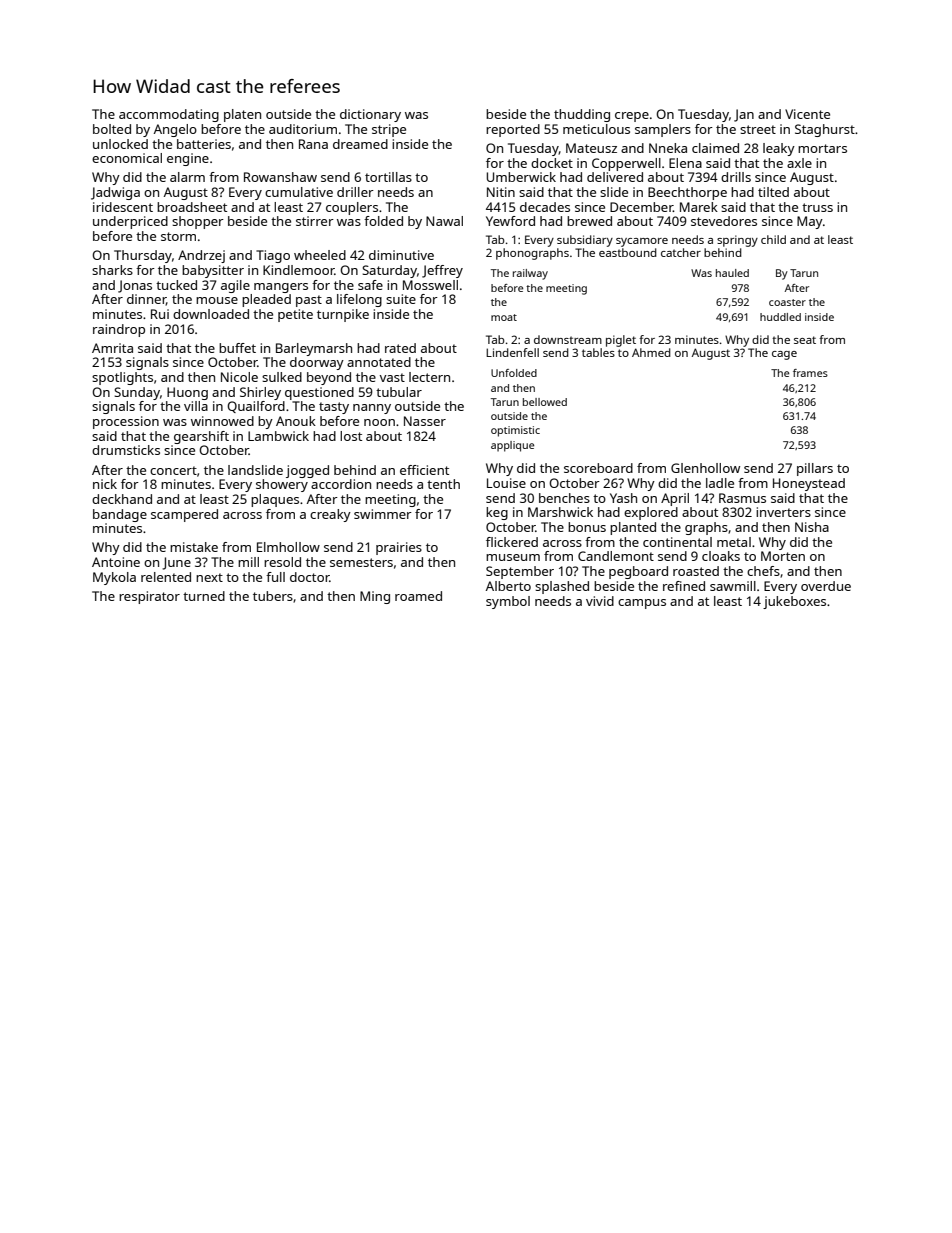 This screenshot has width=952, height=1233. I want to click on reported, so click(513, 130).
